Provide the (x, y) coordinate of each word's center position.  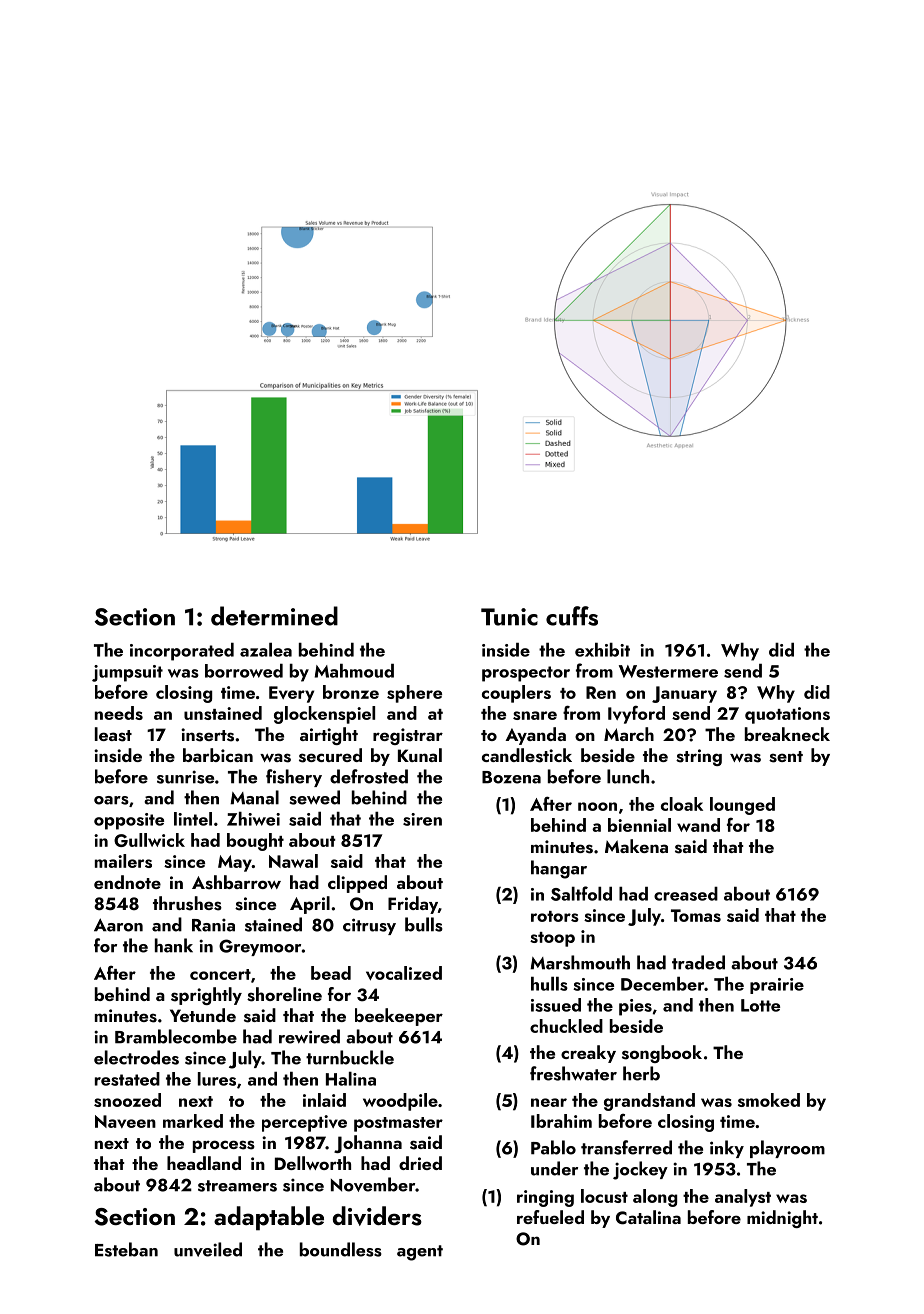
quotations (787, 715)
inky (727, 1149)
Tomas (696, 915)
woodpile (400, 1102)
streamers (237, 1186)
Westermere (668, 671)
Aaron (118, 925)
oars (111, 800)
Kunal (420, 755)
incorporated (182, 652)
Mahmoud (354, 671)
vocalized (404, 973)
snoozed (127, 1100)
